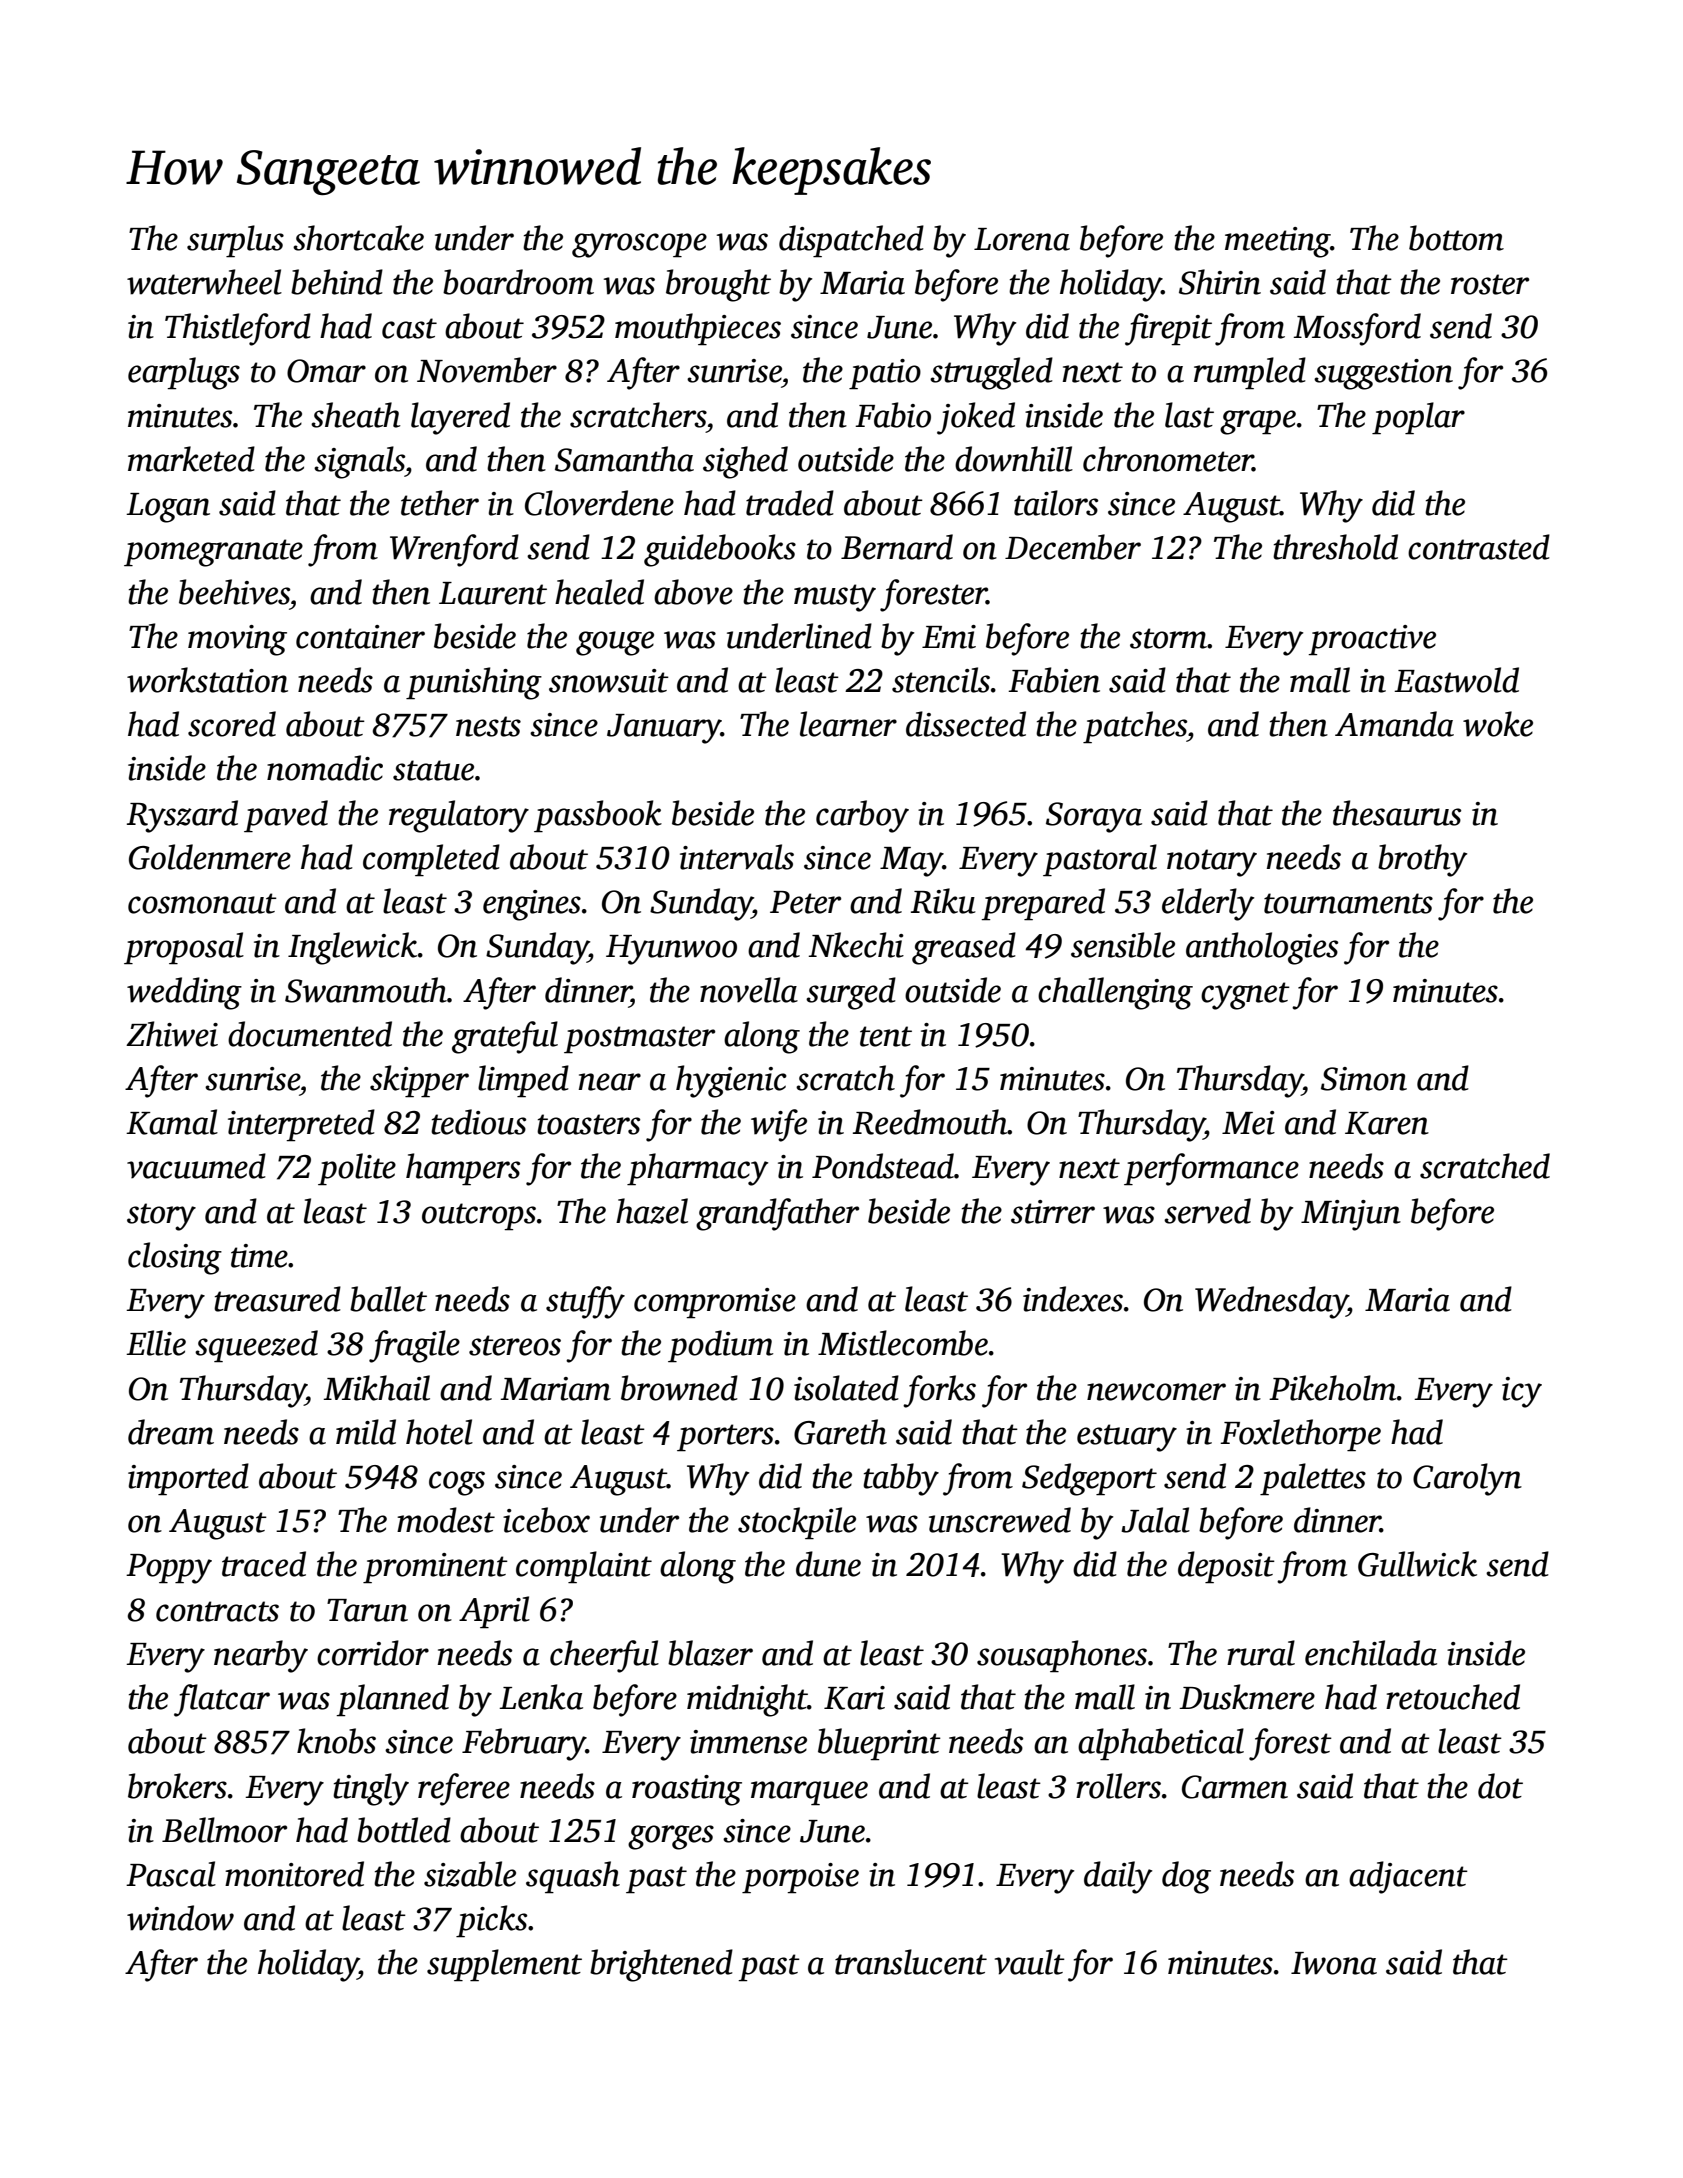  Describe the element at coordinates (1313, 1479) in the image. I see `palettes` at that location.
